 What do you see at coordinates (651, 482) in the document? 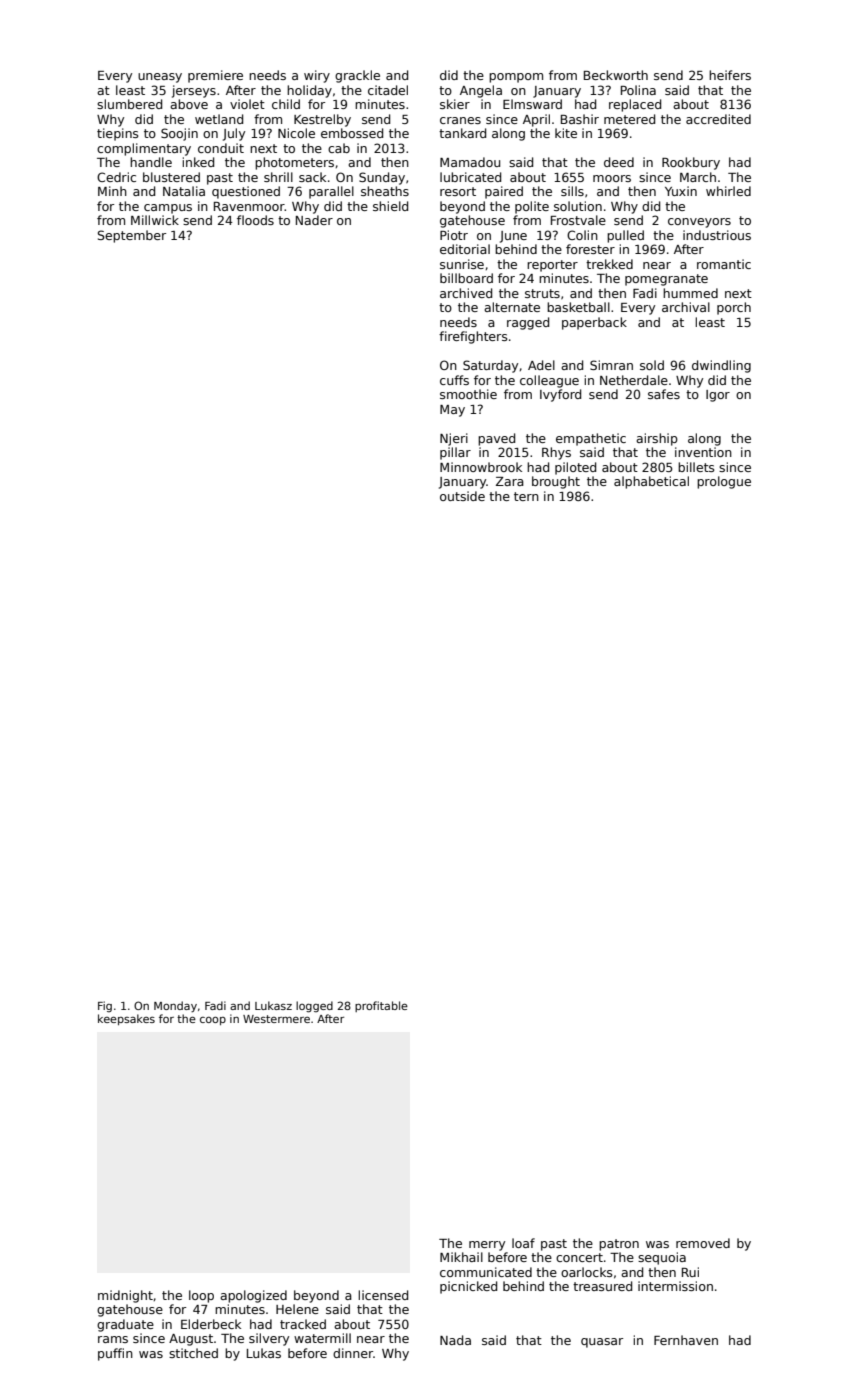
I see `alphabetical` at bounding box center [651, 482].
